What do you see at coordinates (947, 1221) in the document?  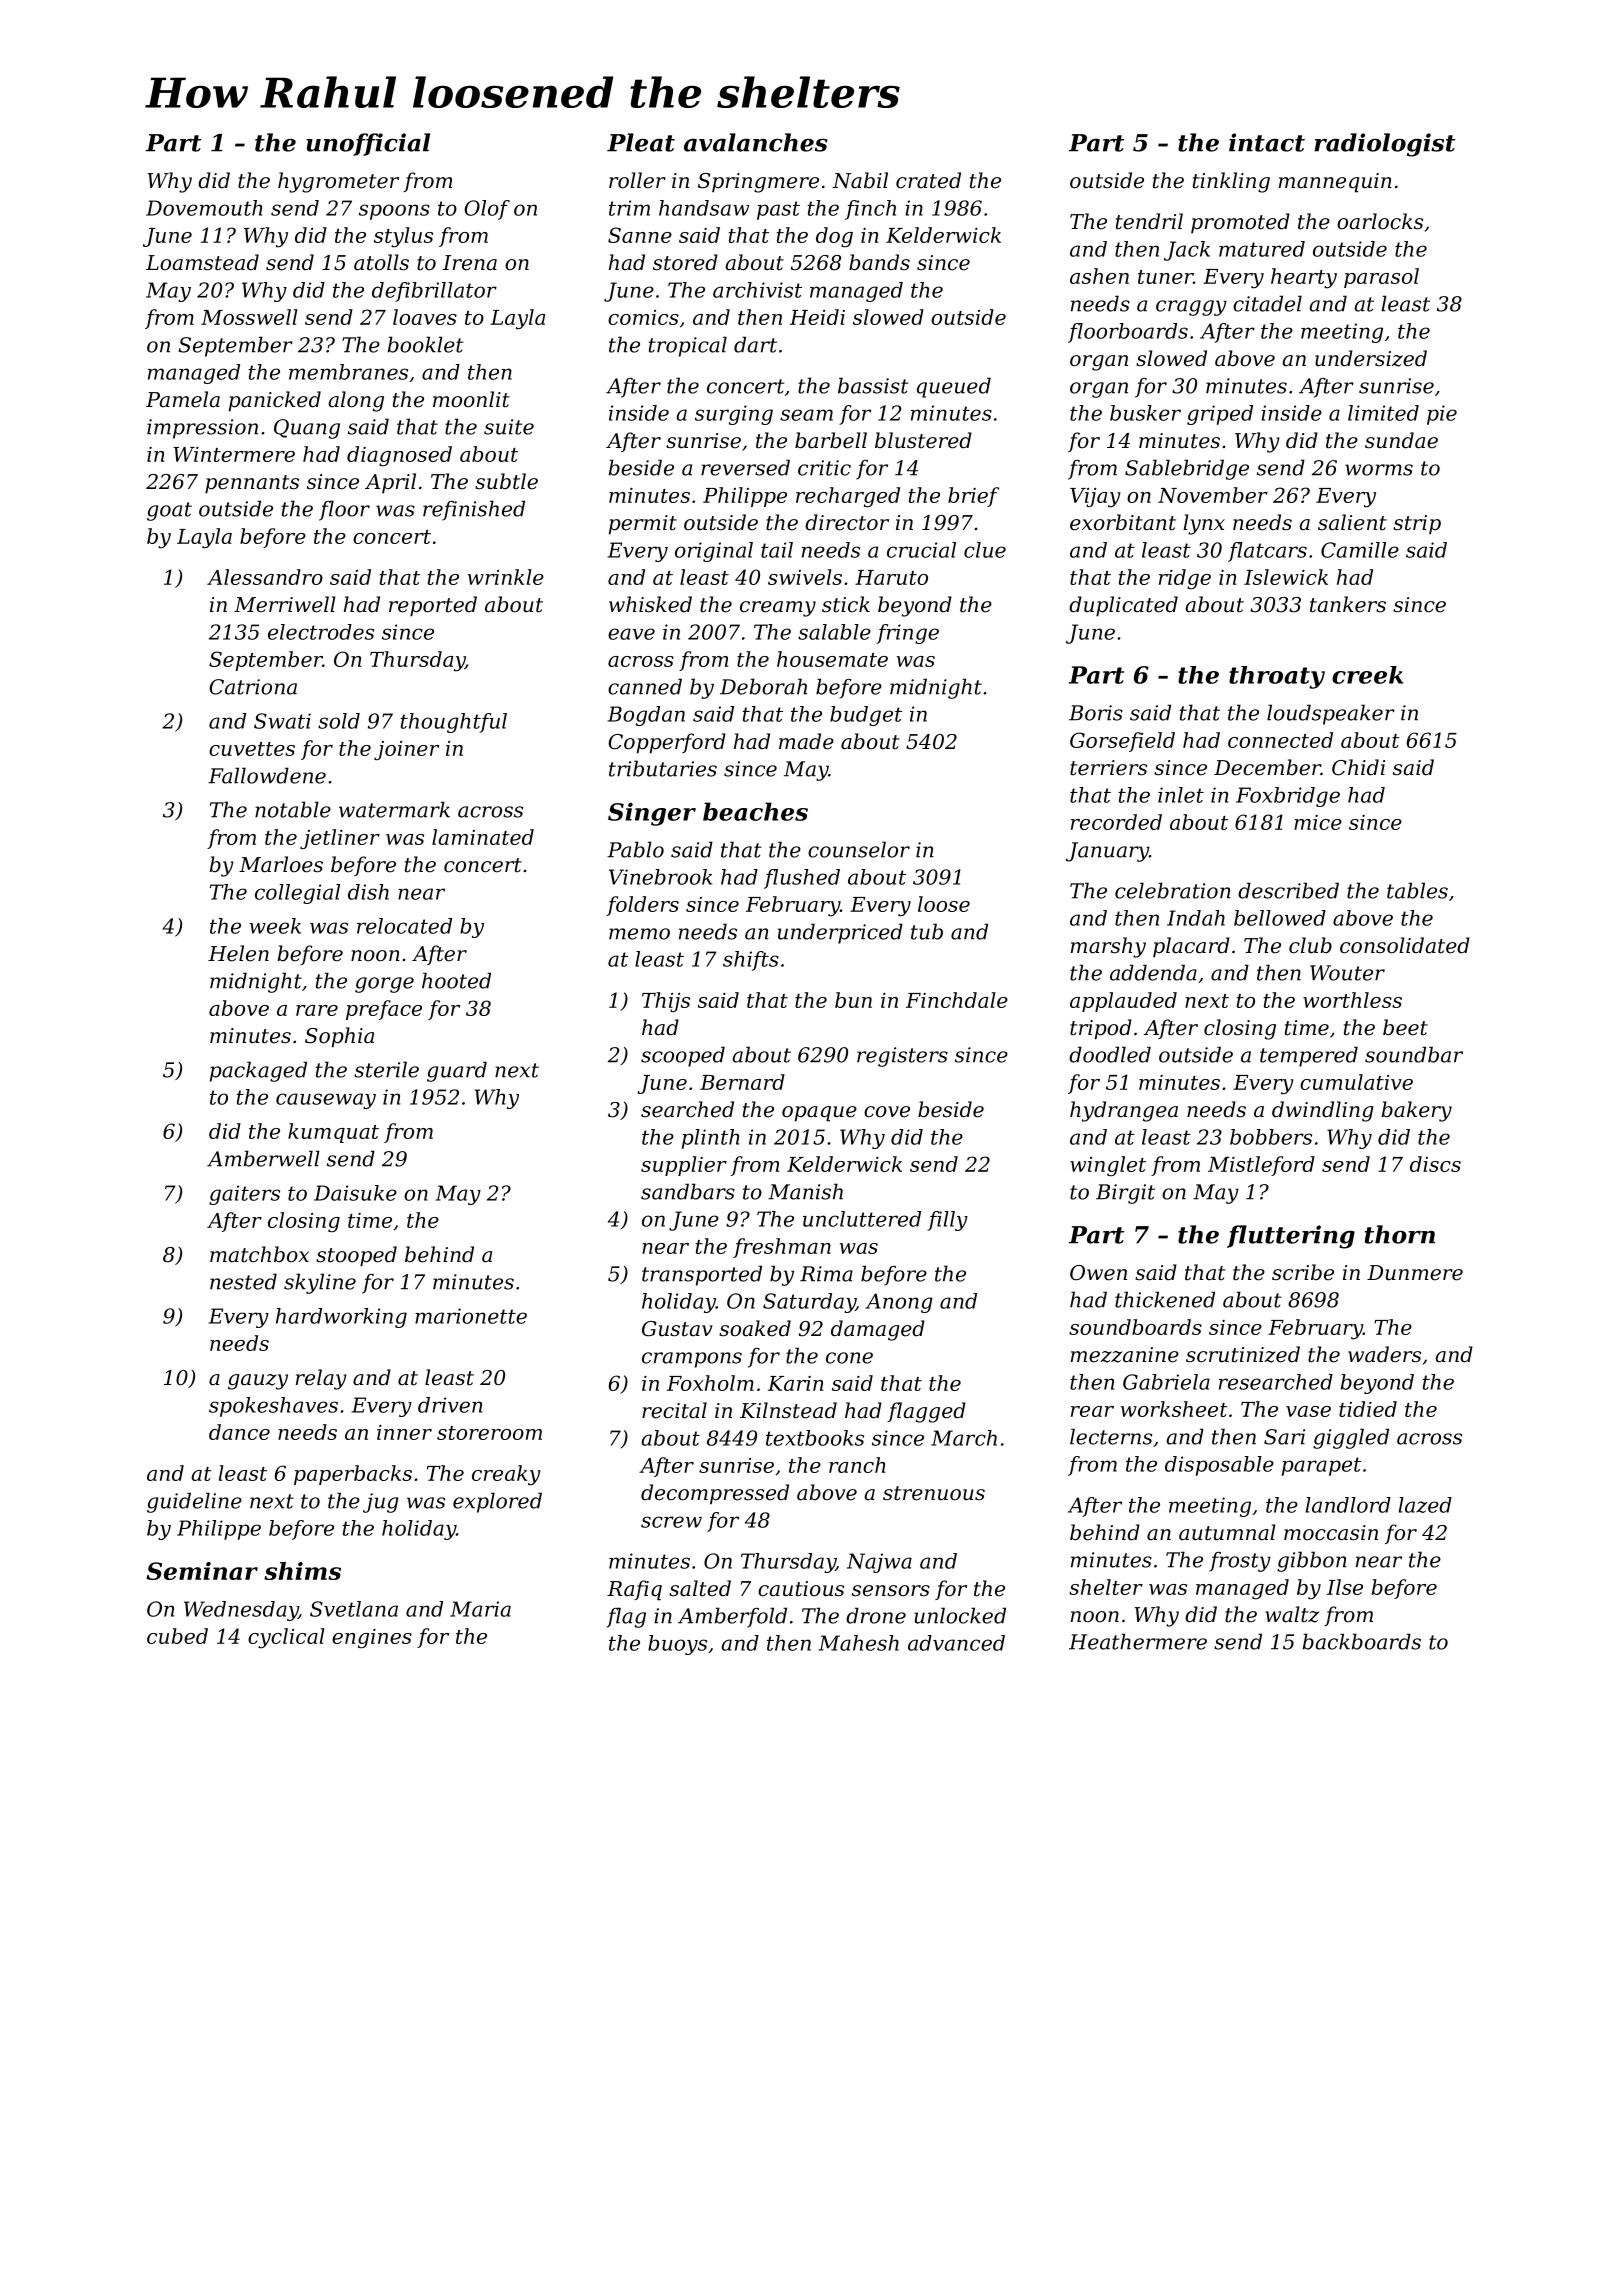 I see `filly` at bounding box center [947, 1221].
